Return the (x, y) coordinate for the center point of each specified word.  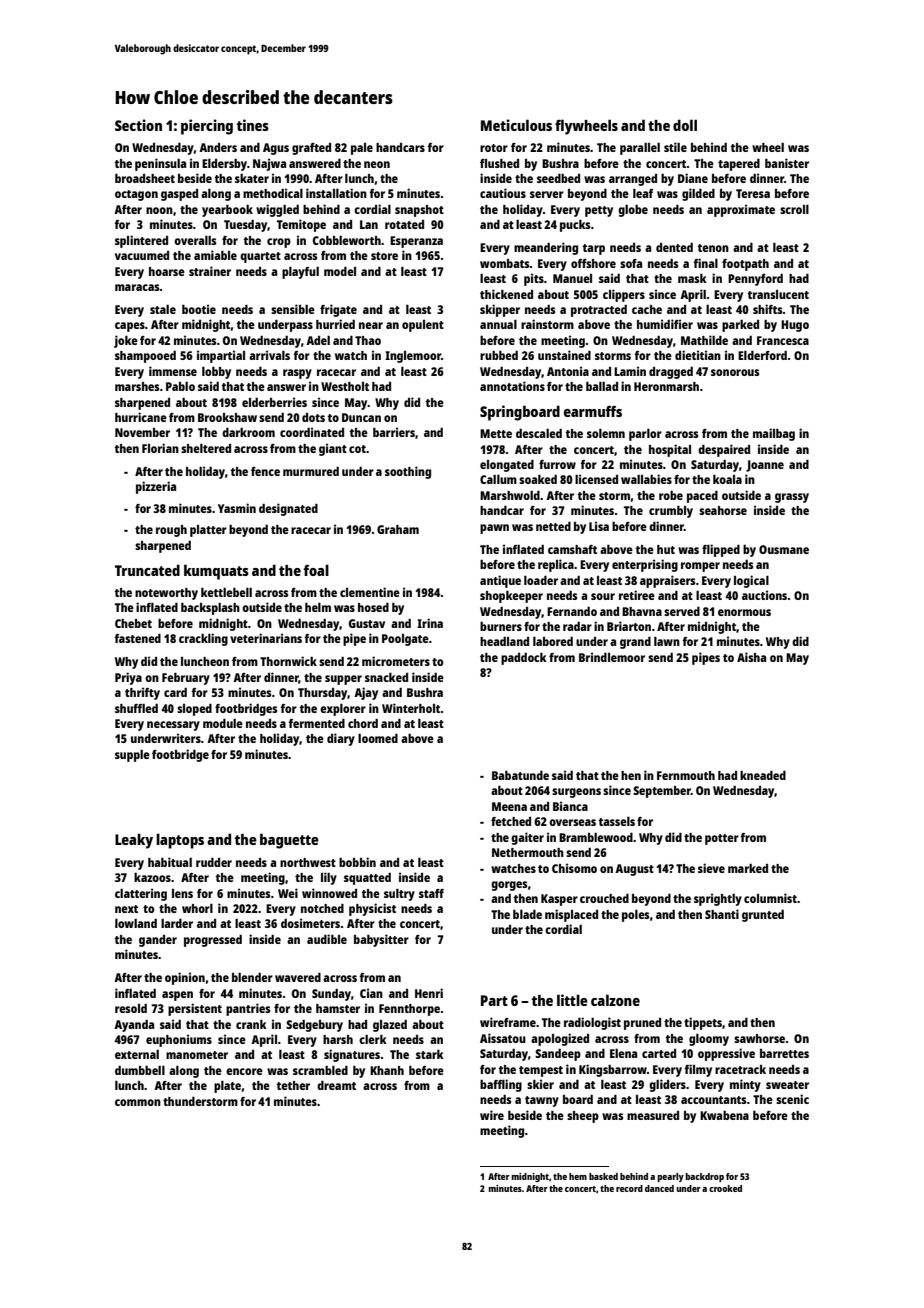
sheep (583, 1117)
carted (659, 1053)
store (384, 256)
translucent (778, 294)
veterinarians (266, 638)
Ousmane (784, 549)
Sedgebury (314, 1026)
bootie (199, 309)
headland (504, 641)
